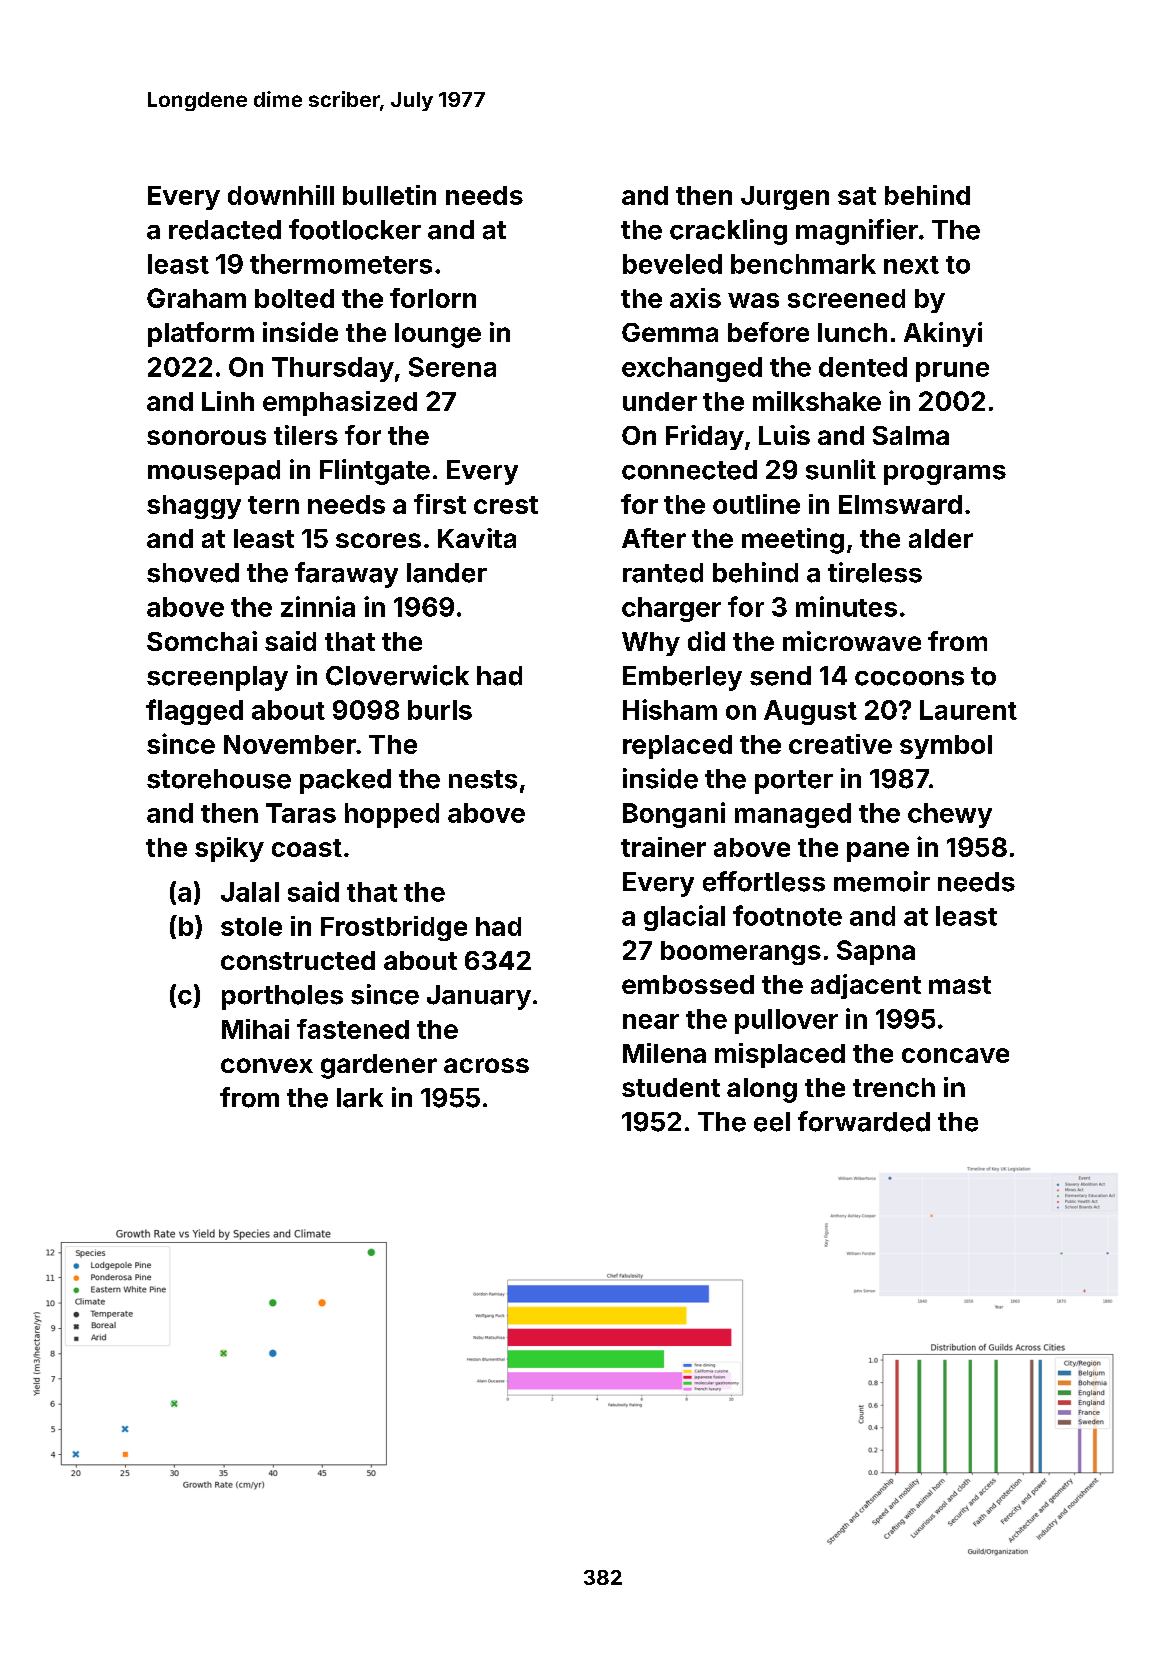 The image size is (1165, 1654). What do you see at coordinates (228, 401) in the screenshot?
I see `Linh` at bounding box center [228, 401].
